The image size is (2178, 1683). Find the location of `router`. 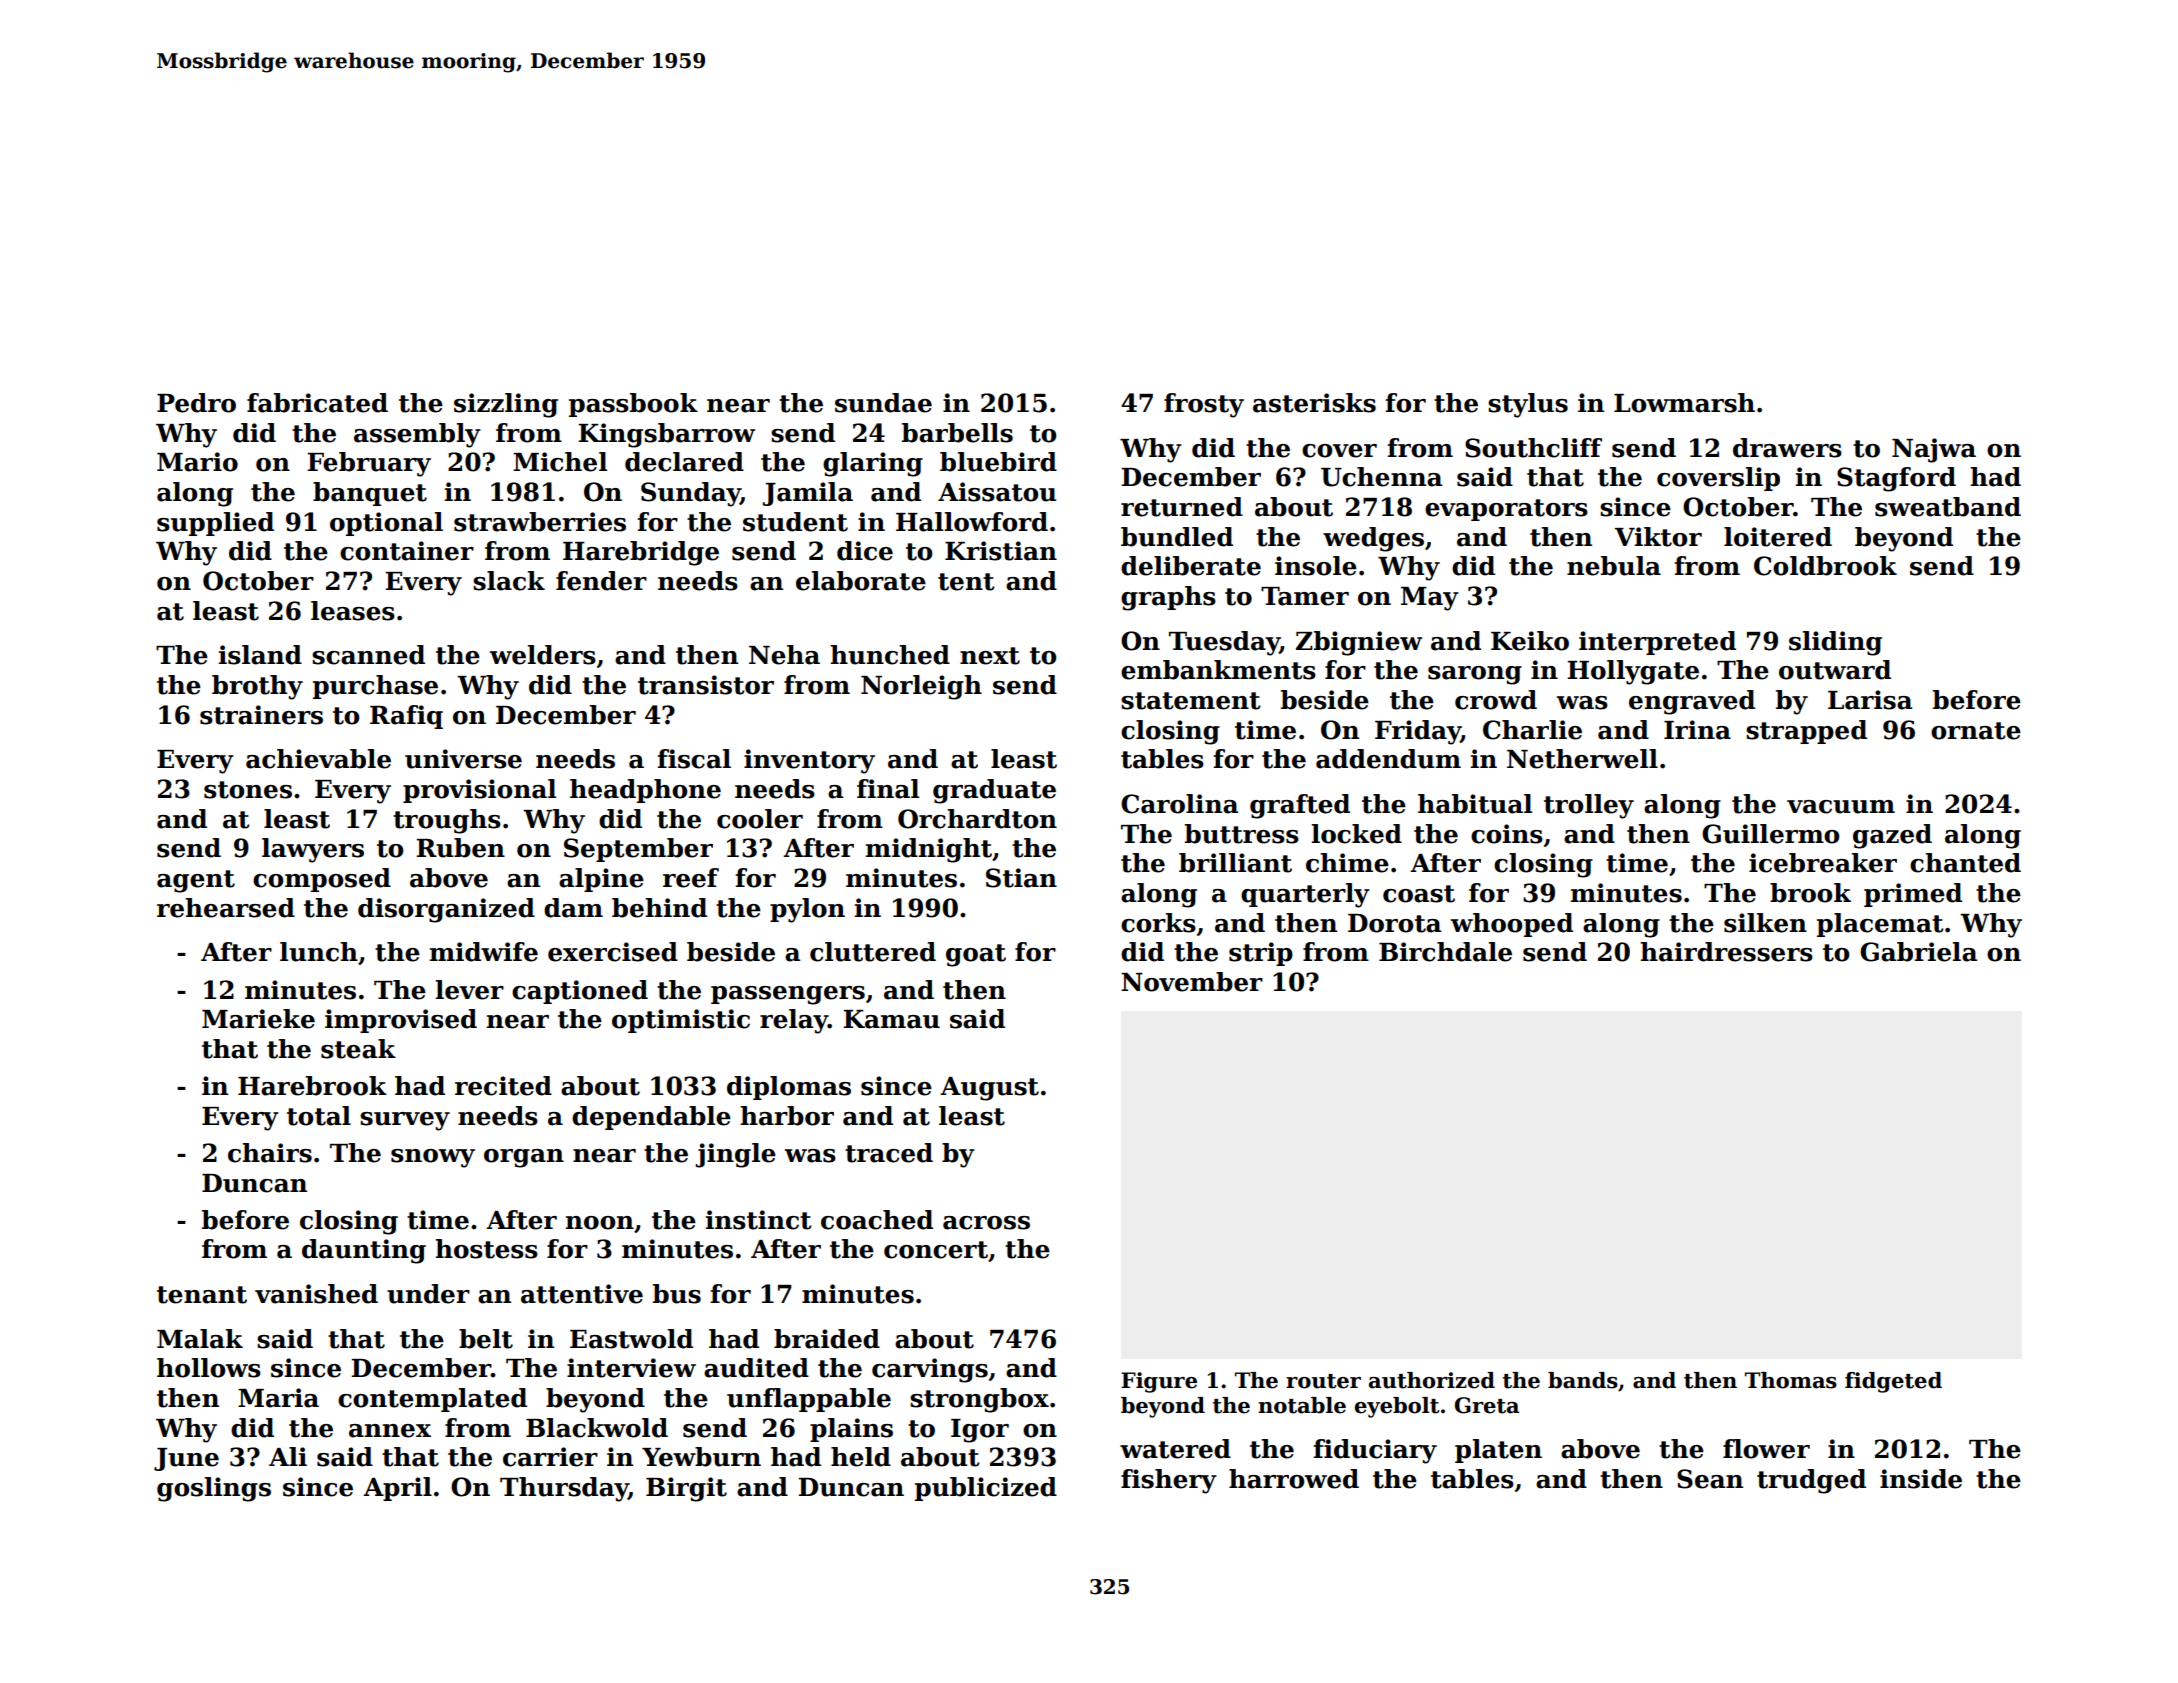

router is located at coordinates (1323, 1381).
